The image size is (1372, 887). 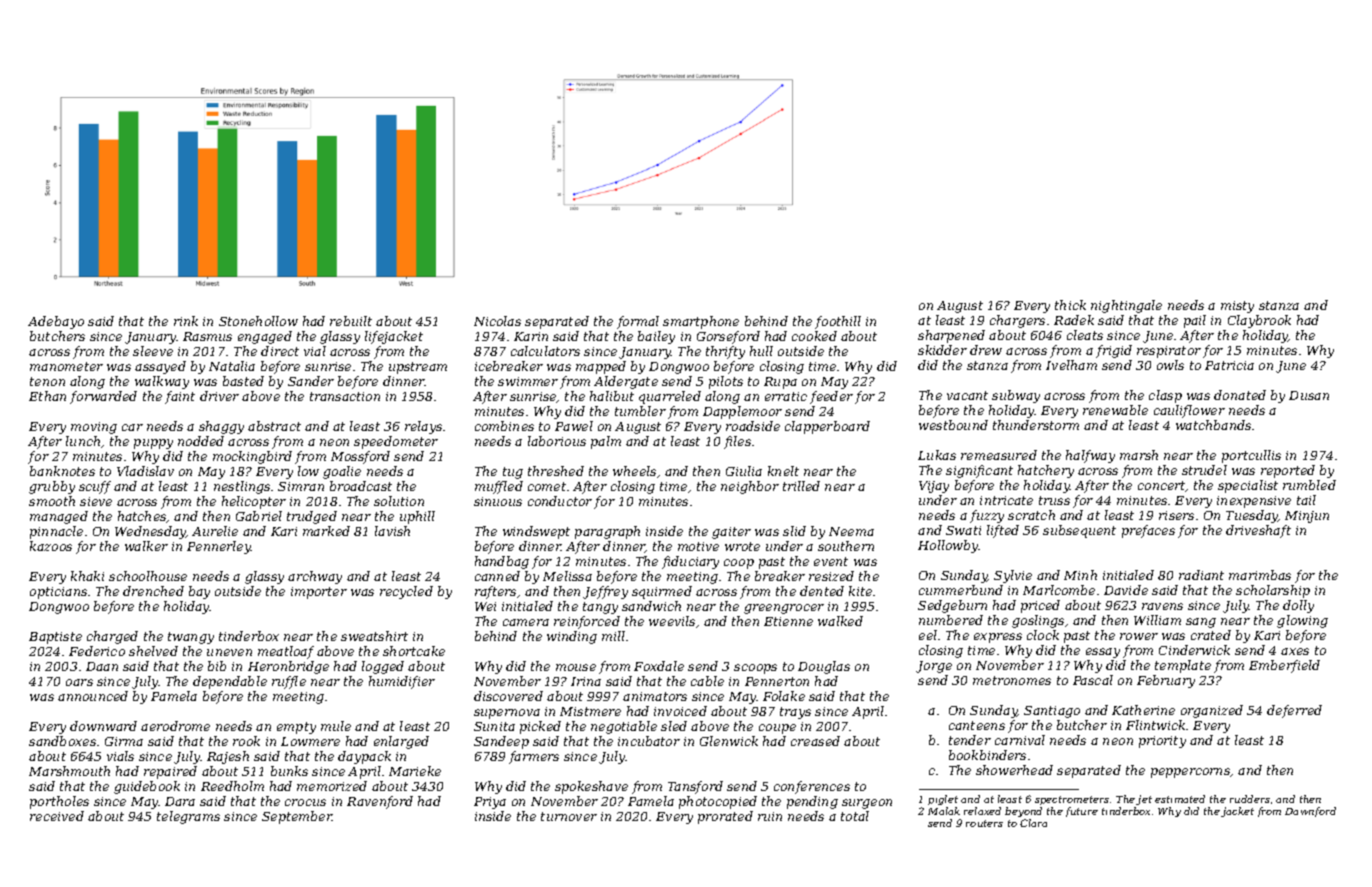 What do you see at coordinates (780, 383) in the screenshot?
I see `Rupa` at bounding box center [780, 383].
